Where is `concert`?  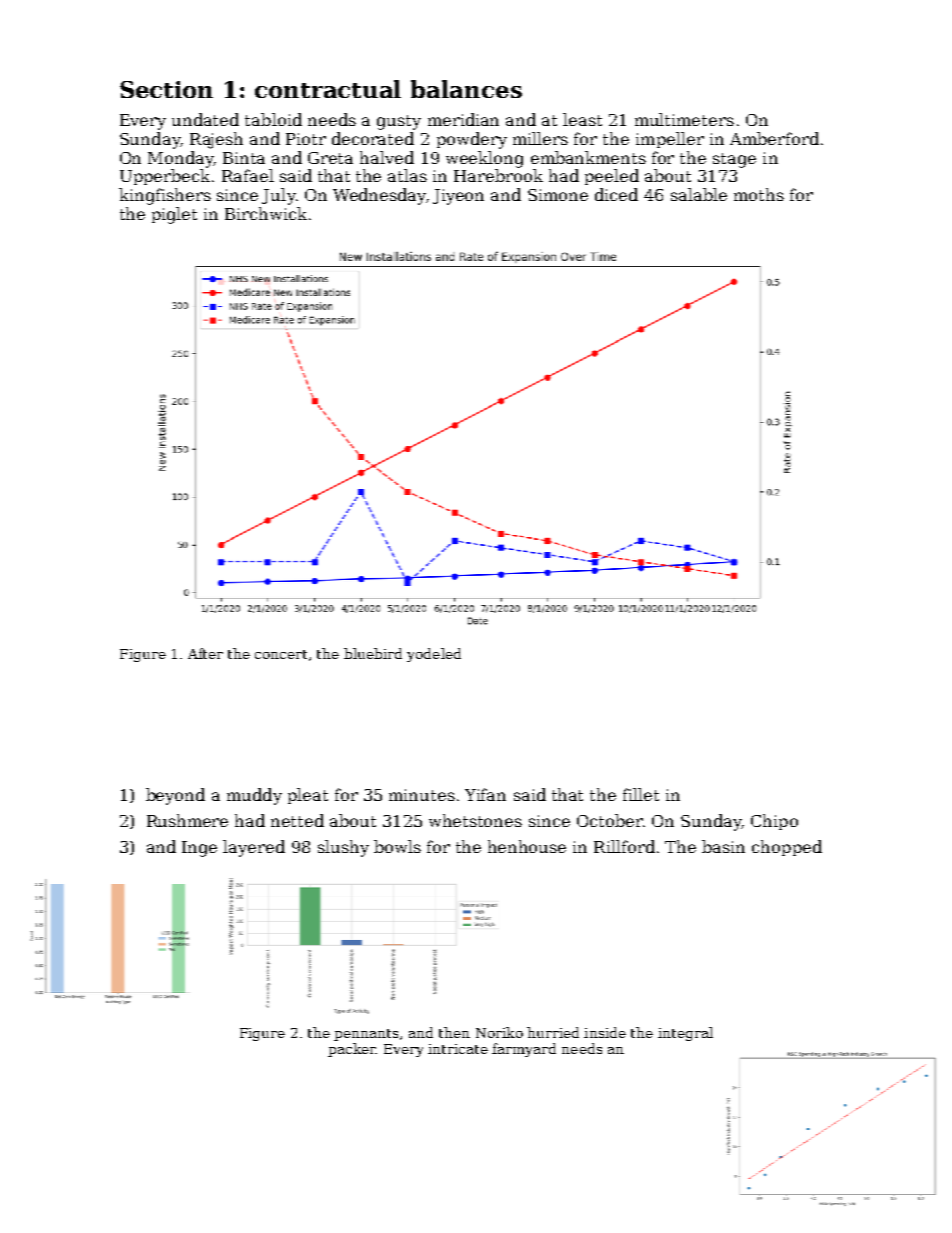
concert is located at coordinates (281, 654).
